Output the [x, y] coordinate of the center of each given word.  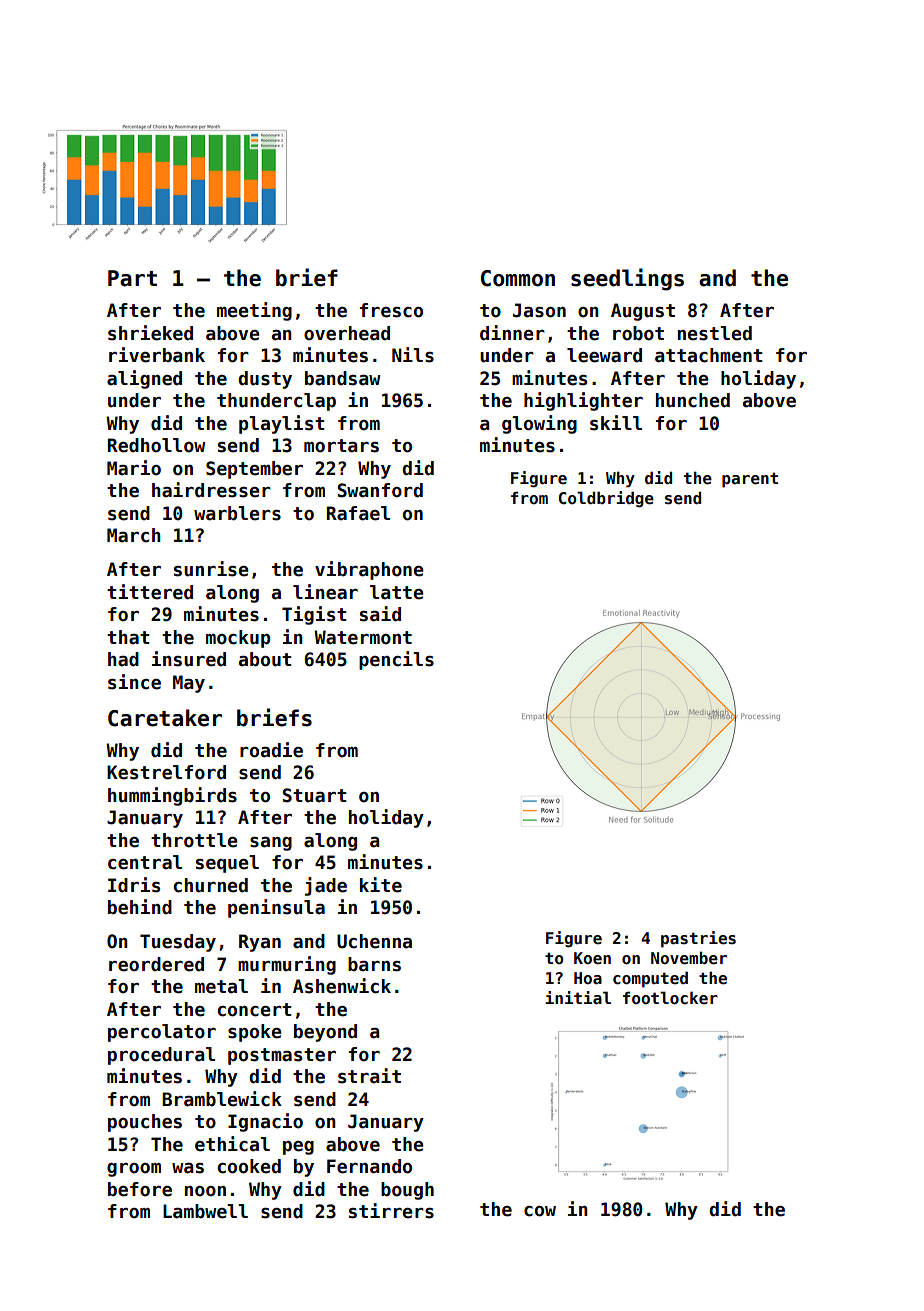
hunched [693, 400]
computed [650, 979]
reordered [156, 964]
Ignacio [265, 1122]
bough [407, 1191]
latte [397, 592]
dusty [265, 380]
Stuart [314, 795]
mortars [341, 446]
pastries [698, 939]
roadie [271, 750]
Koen [592, 958]
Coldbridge [606, 499]
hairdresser [211, 490]
